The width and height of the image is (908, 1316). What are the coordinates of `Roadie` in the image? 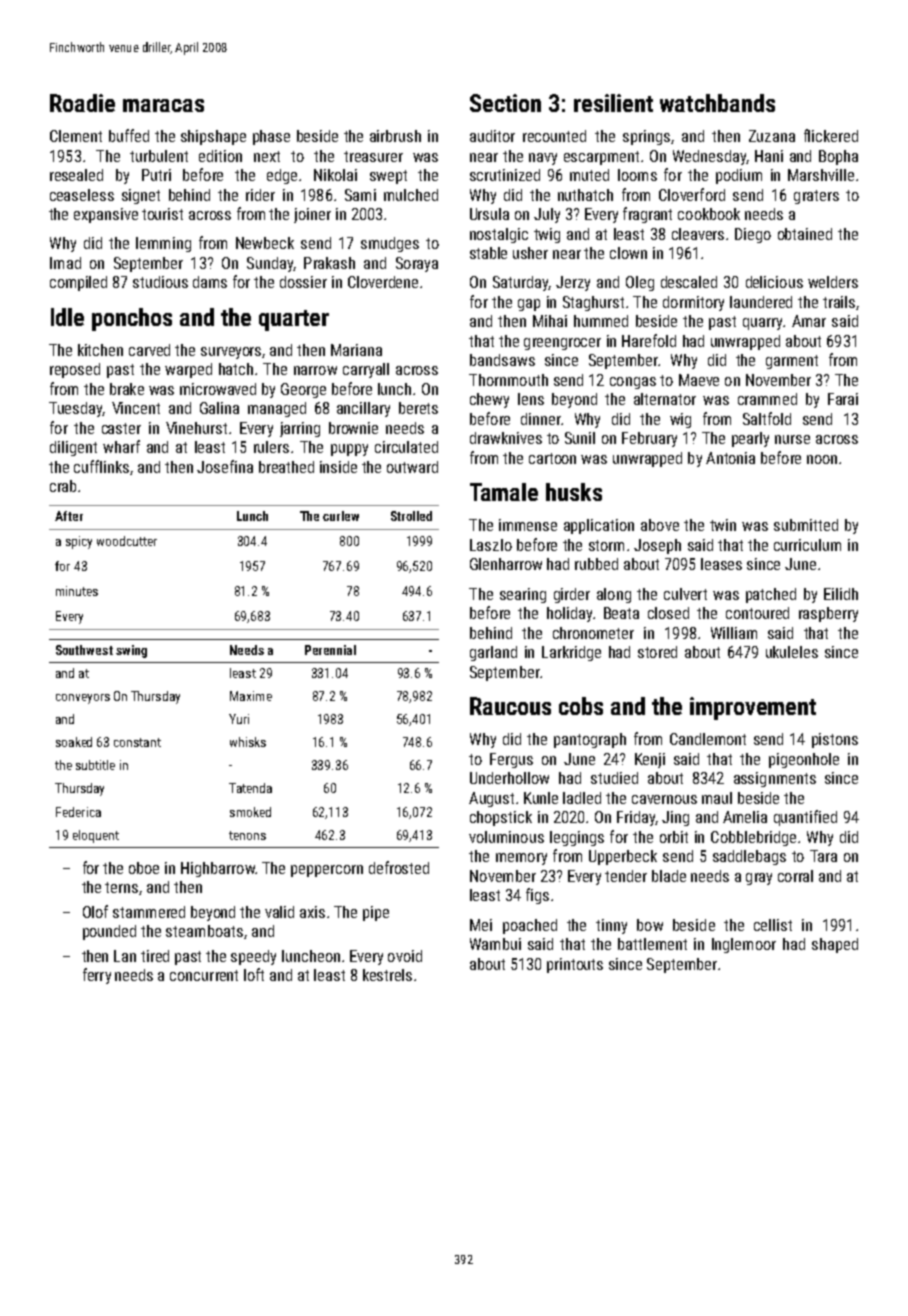 It's located at (82, 103).
